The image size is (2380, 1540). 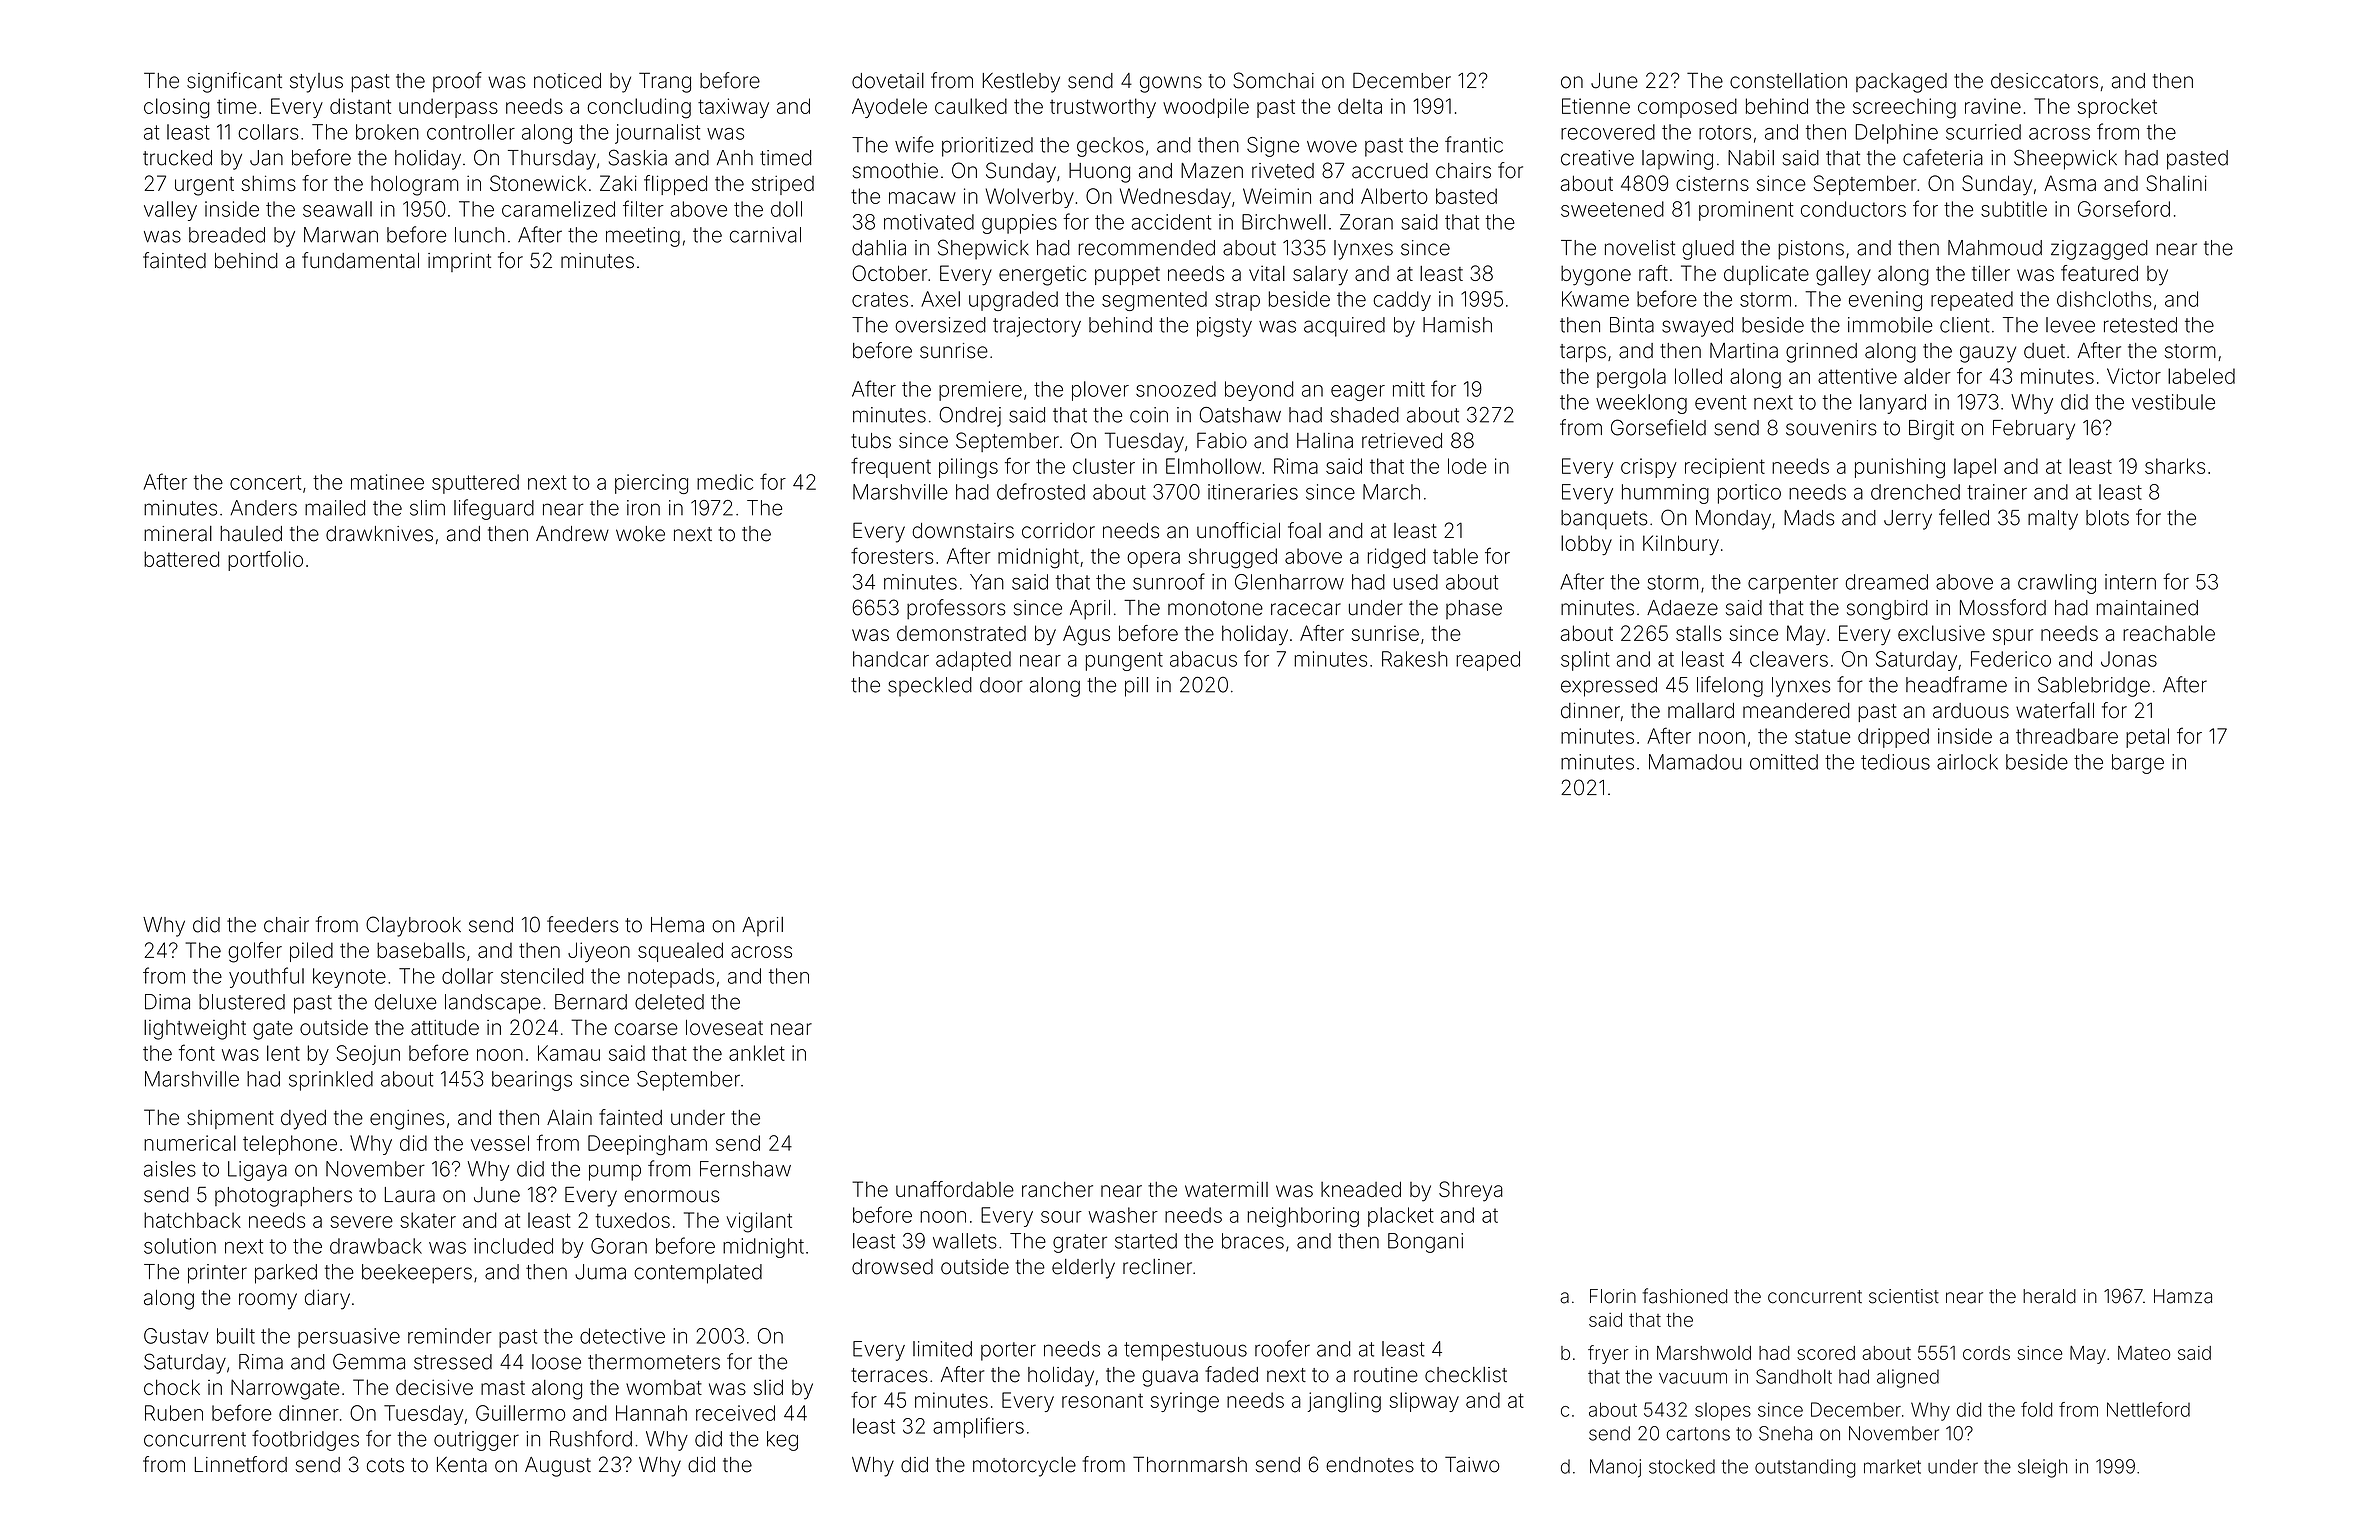 I want to click on concert, so click(x=265, y=482).
